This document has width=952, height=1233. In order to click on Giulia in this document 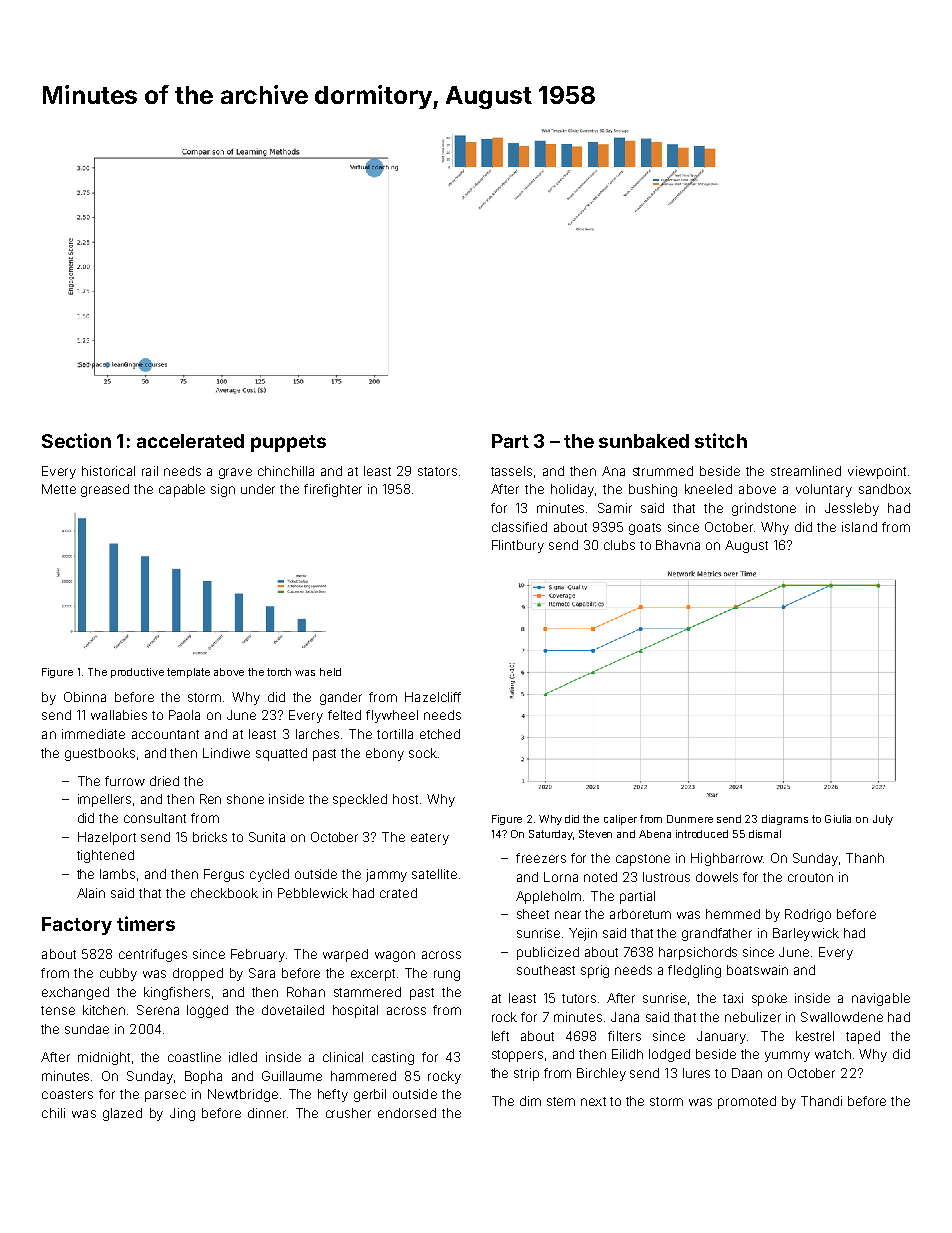, I will do `click(838, 819)`.
